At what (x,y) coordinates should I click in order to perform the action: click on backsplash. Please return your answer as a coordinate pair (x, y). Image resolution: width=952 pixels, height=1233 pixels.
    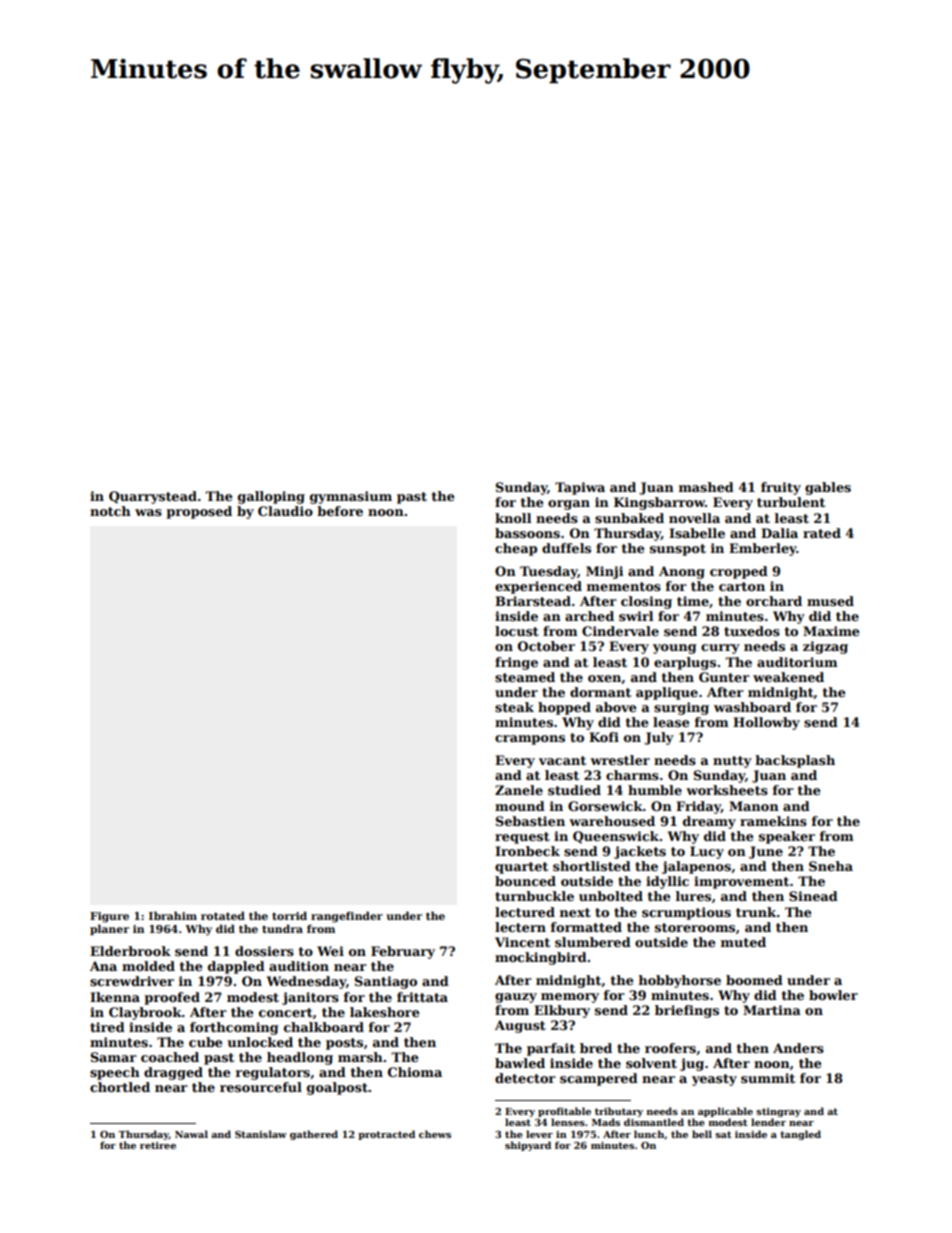
    Looking at the image, I should click on (795, 761).
